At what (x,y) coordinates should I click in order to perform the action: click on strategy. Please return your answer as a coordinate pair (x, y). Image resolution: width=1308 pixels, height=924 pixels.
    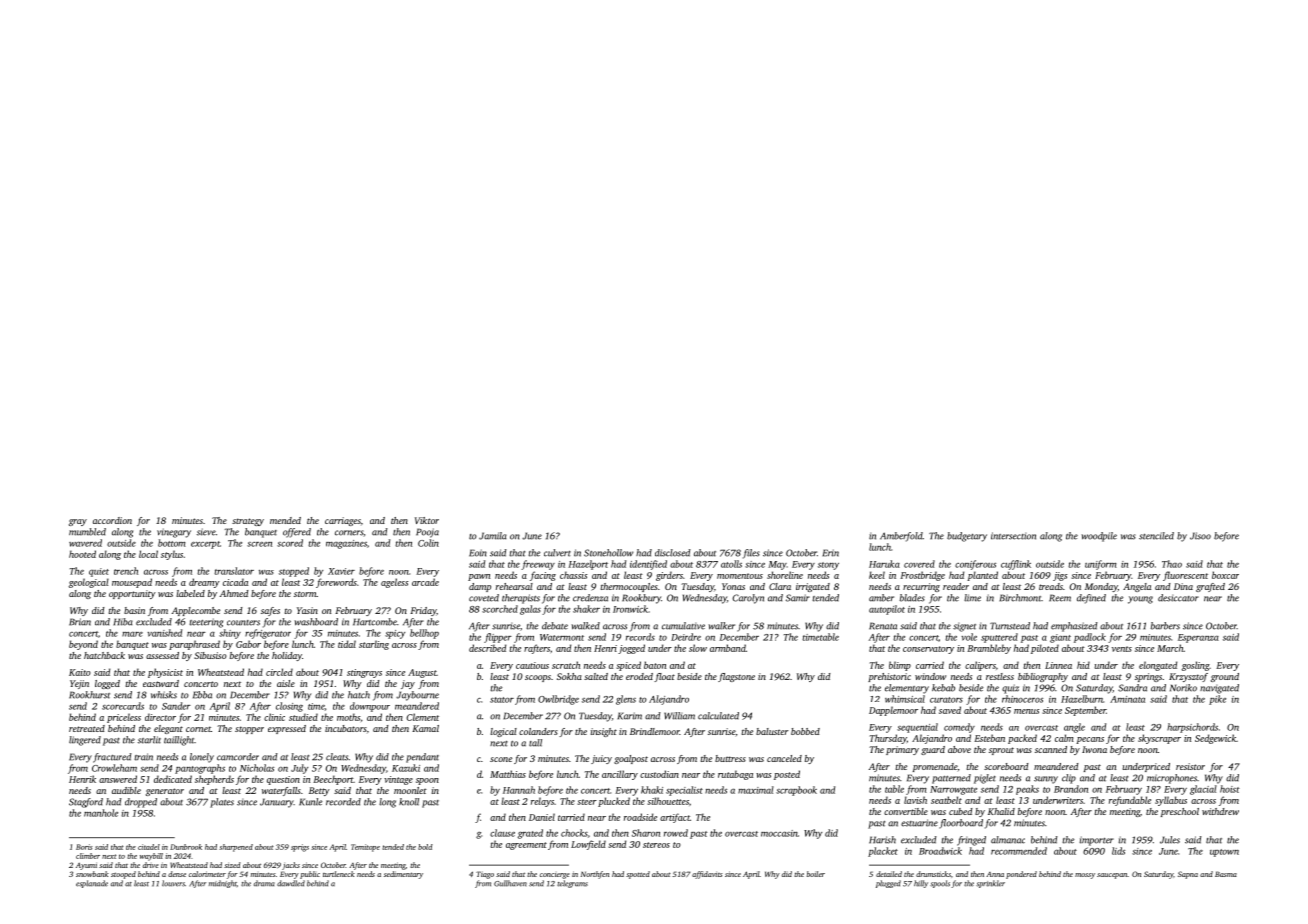
    Looking at the image, I should click on (248, 522).
